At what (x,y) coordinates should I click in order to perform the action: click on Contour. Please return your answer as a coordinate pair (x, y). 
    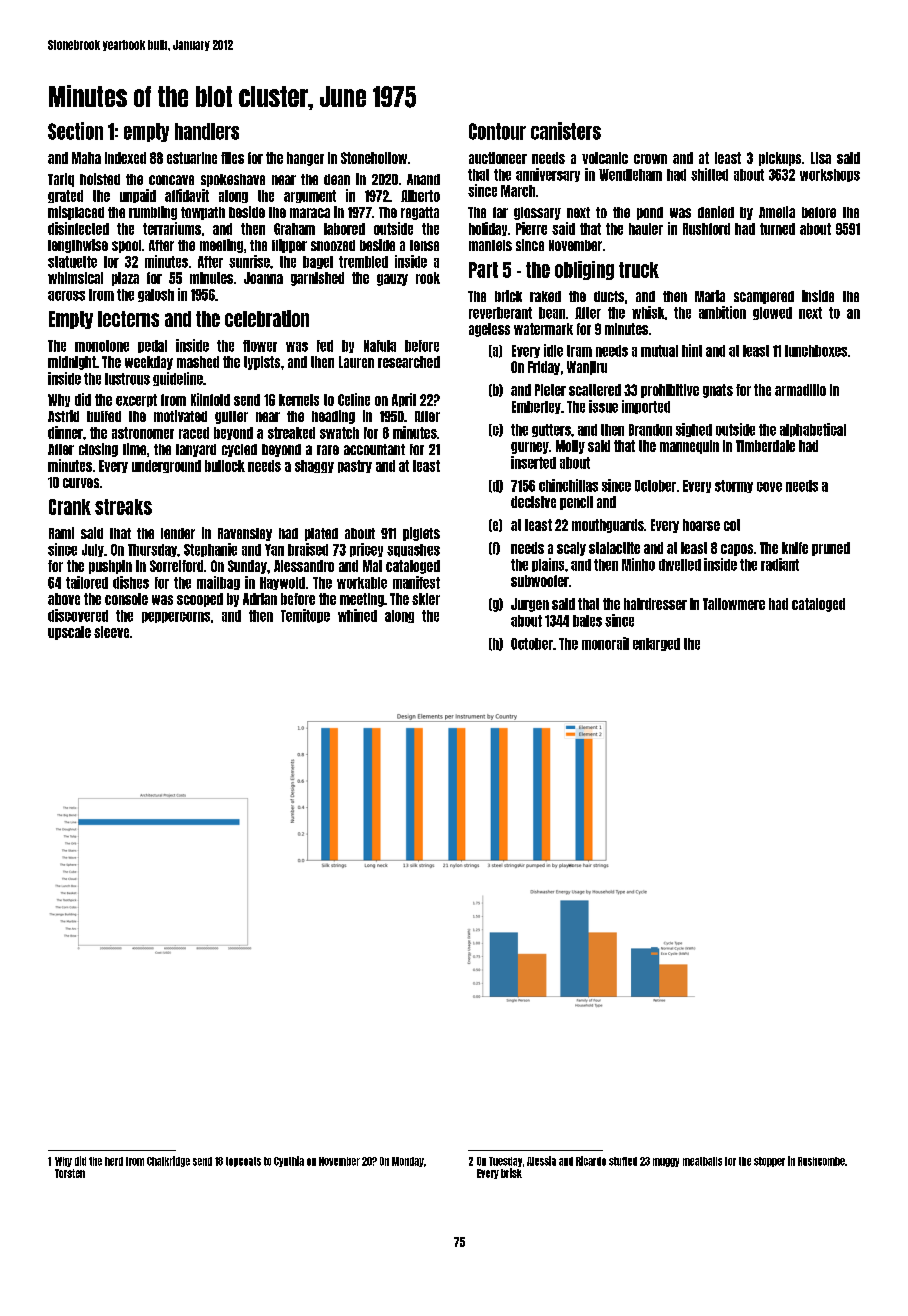
    Looking at the image, I should click on (497, 131).
